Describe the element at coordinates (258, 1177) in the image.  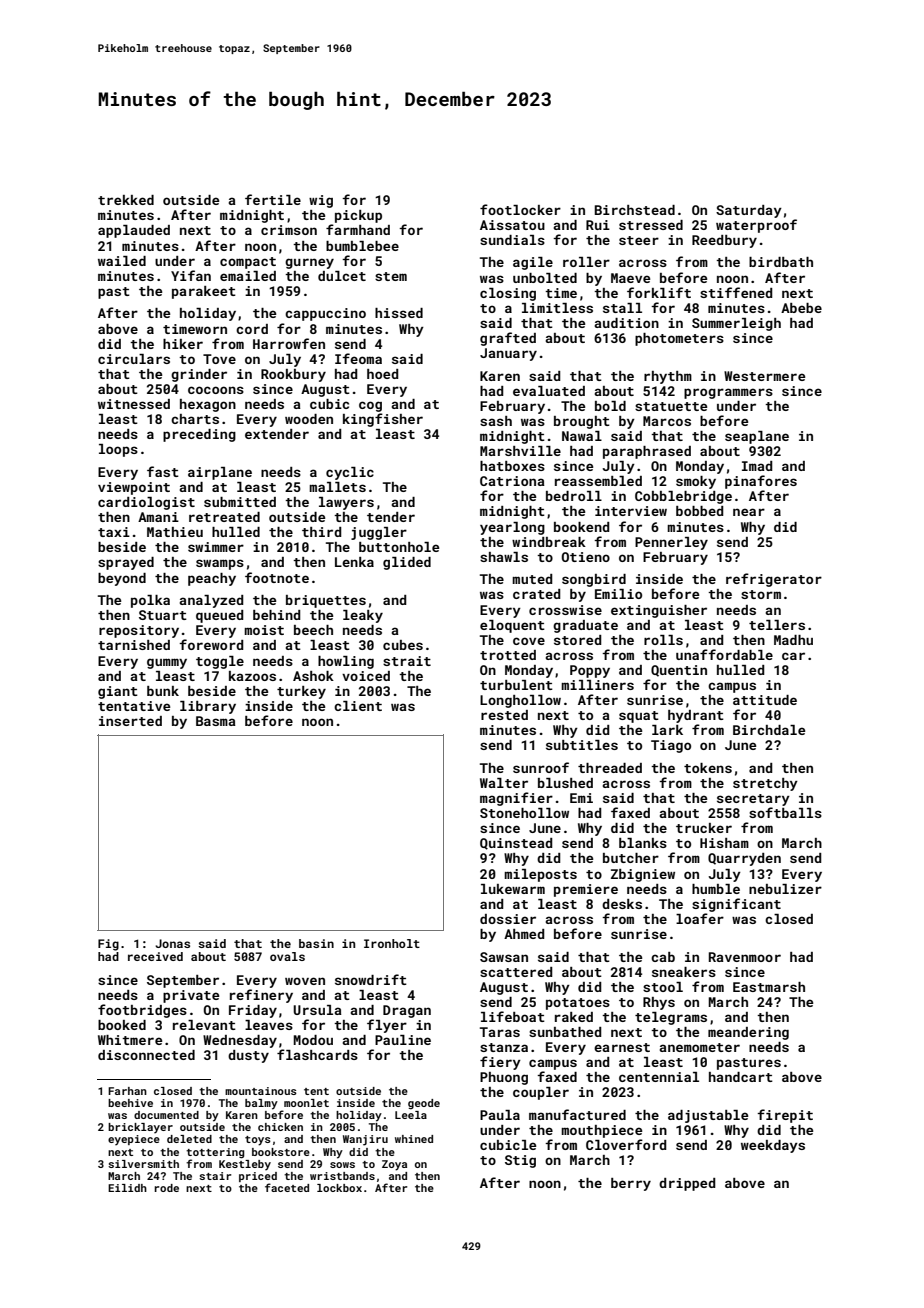
I see `priced` at that location.
